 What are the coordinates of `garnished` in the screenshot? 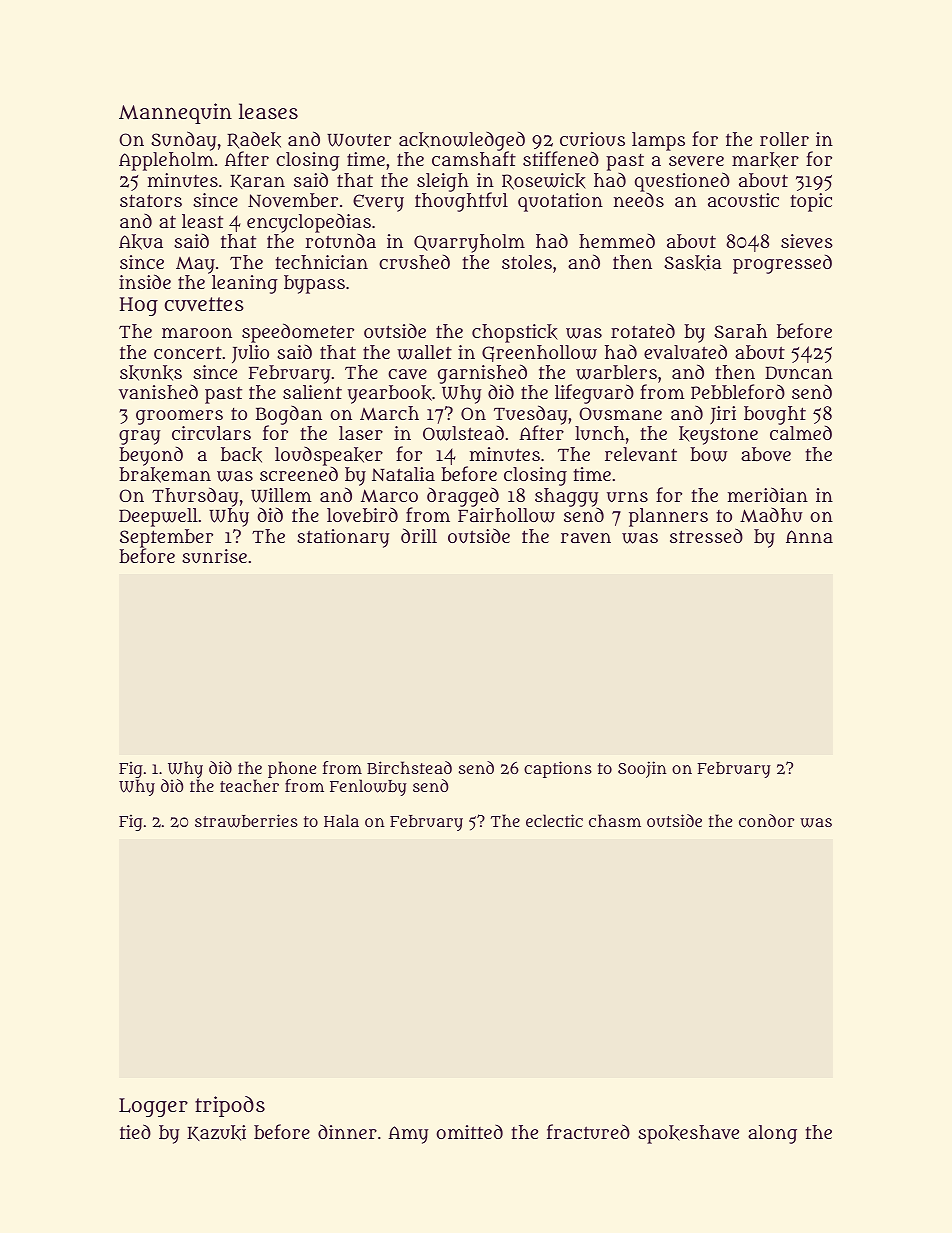 It's located at (482, 374).
